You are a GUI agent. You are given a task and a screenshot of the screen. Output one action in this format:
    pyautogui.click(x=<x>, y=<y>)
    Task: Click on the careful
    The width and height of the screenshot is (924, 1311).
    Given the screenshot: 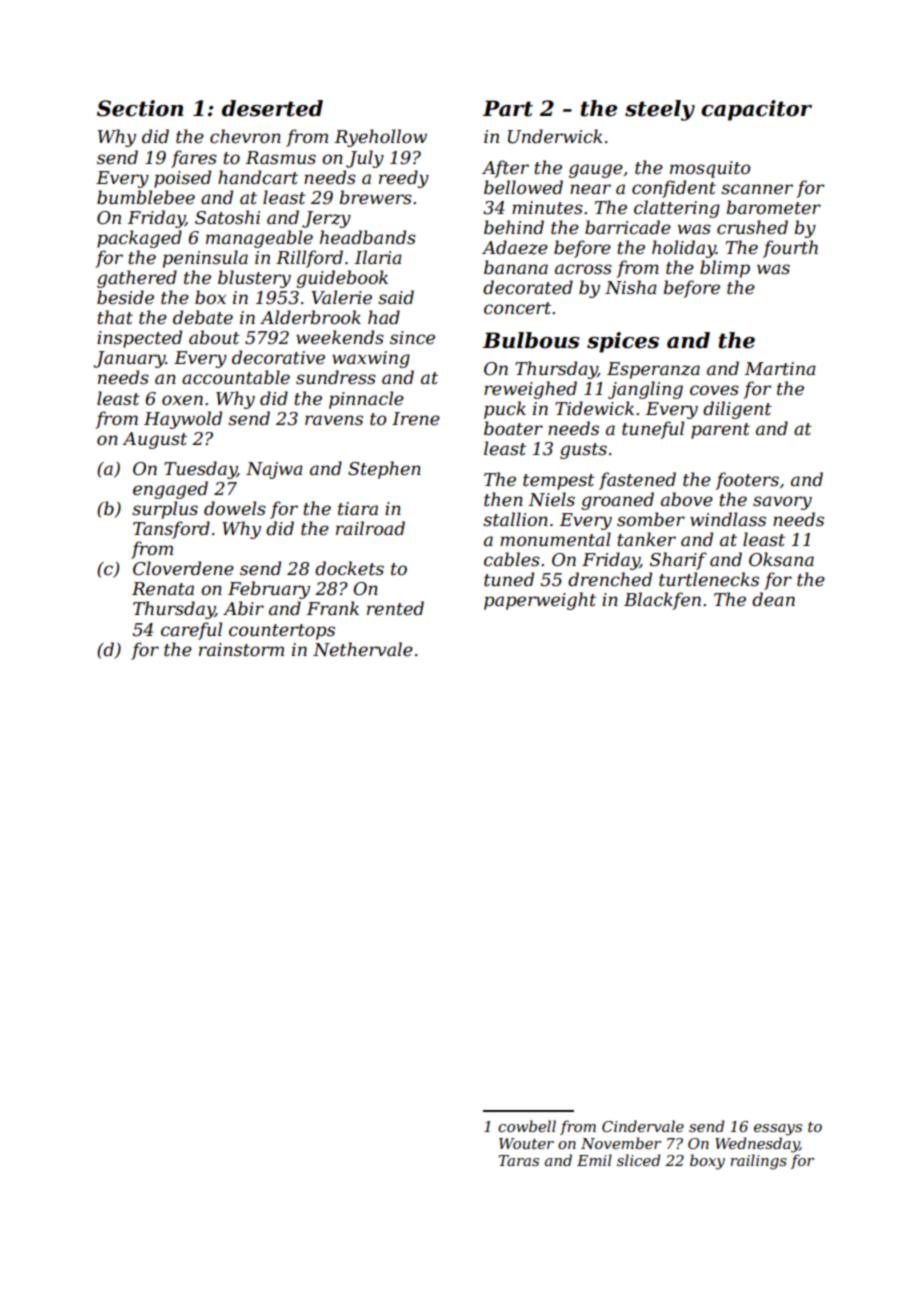 What is the action you would take?
    pyautogui.click(x=191, y=631)
